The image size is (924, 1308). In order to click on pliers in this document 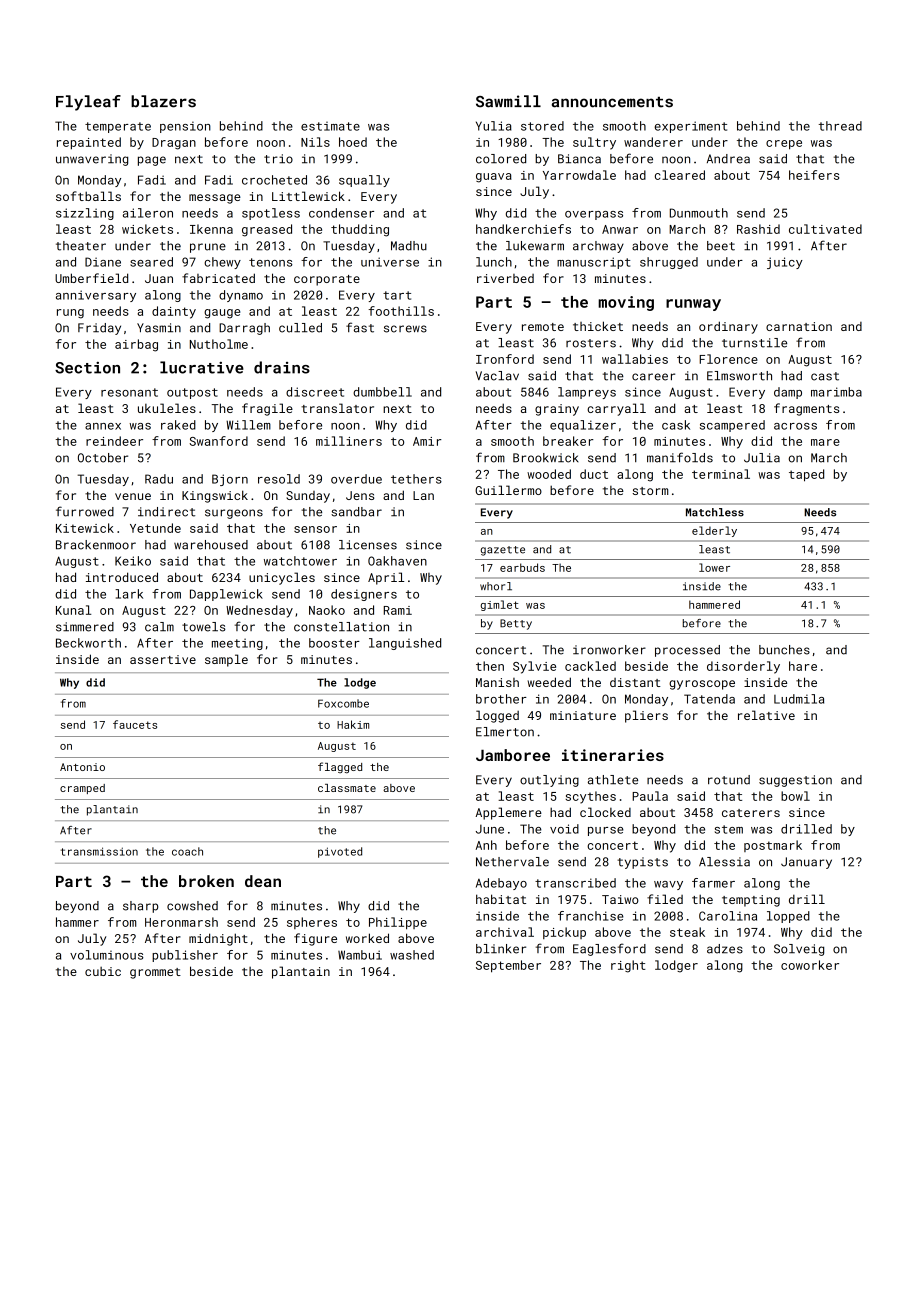, I will do `click(646, 716)`.
